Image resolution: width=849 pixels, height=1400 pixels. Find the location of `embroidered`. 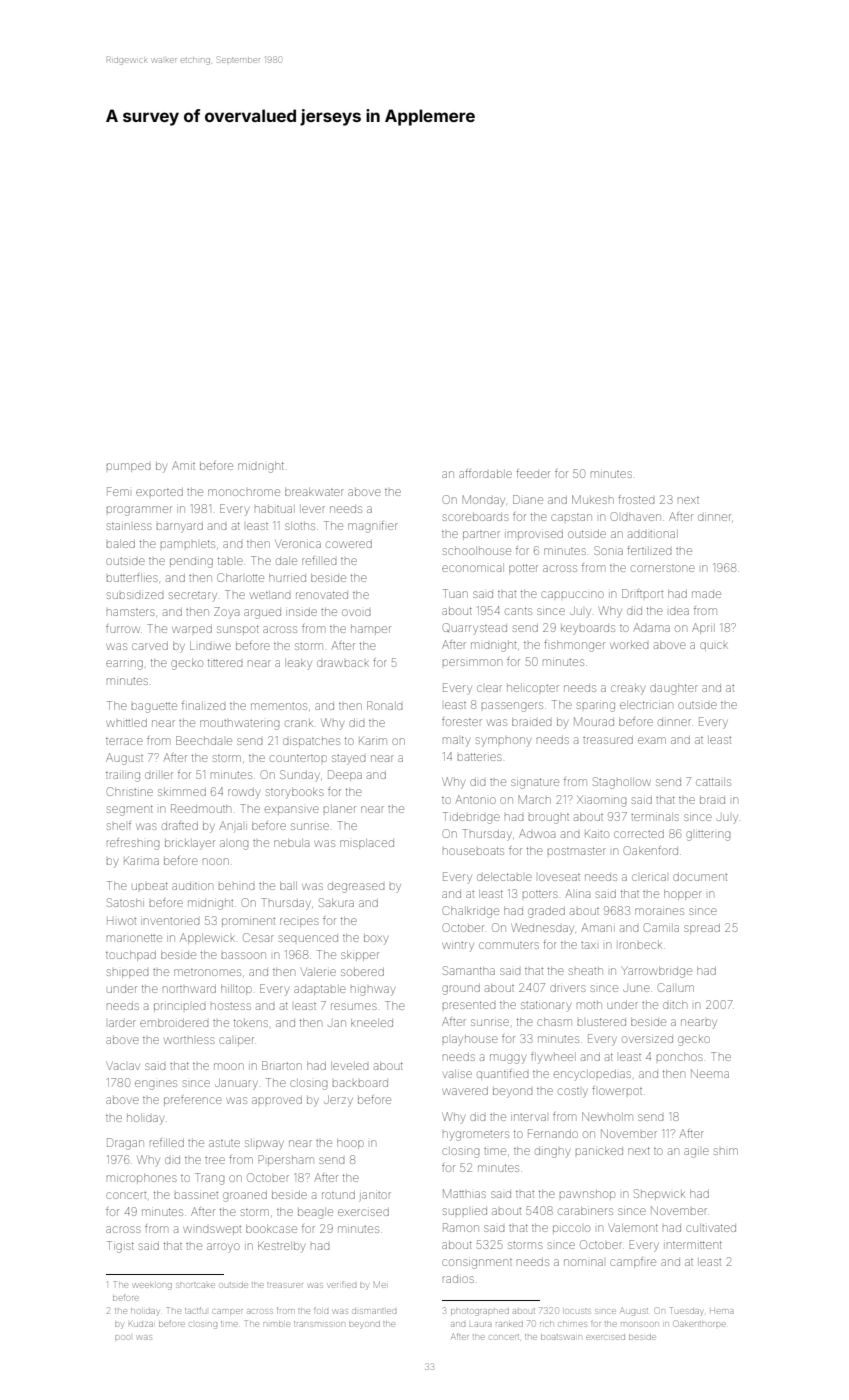

embroidered is located at coordinates (174, 1023).
